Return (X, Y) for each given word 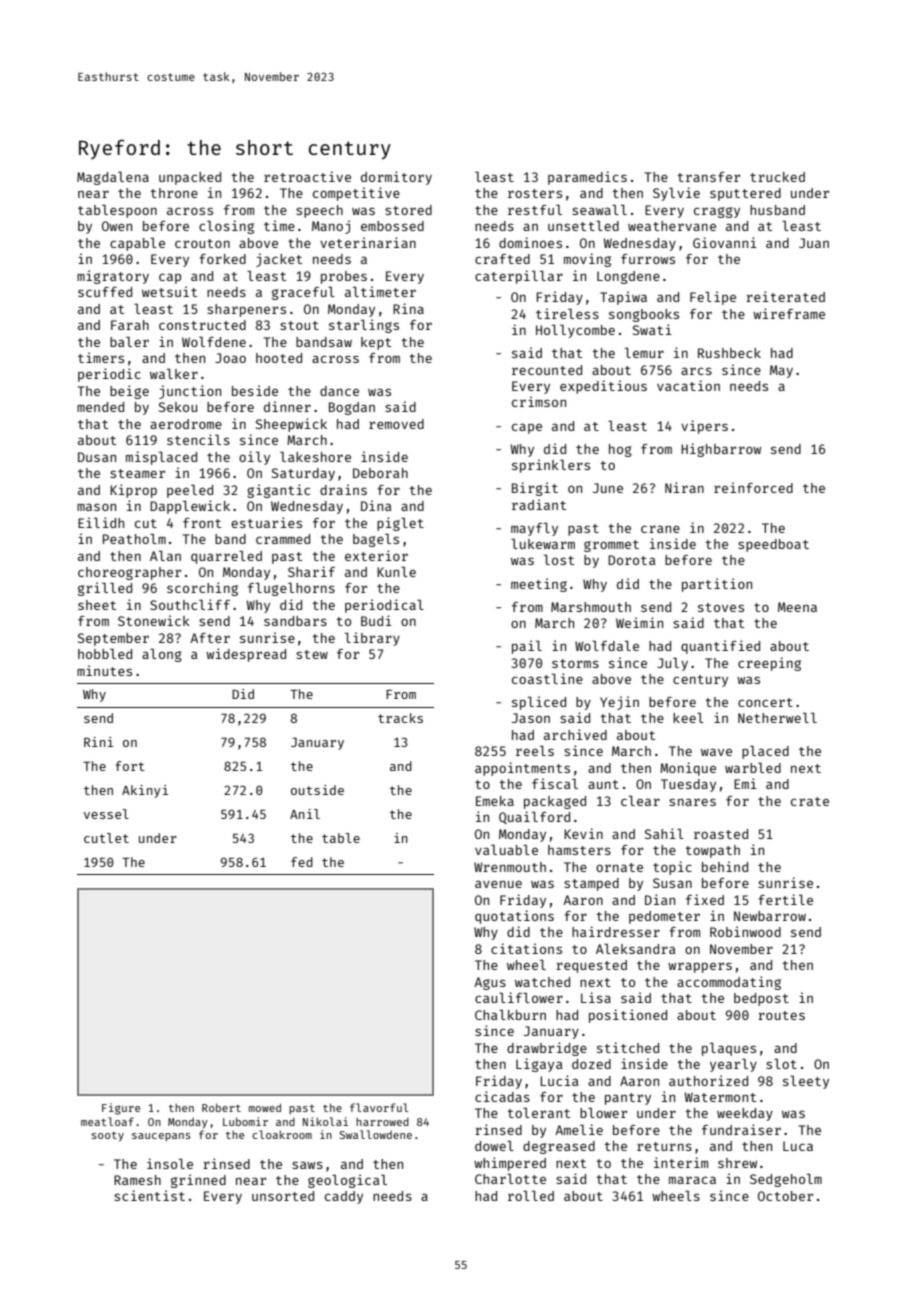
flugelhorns (291, 589)
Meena (797, 607)
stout (299, 325)
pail (527, 647)
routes (781, 1015)
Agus (490, 983)
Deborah (380, 473)
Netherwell (777, 717)
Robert (221, 1107)
